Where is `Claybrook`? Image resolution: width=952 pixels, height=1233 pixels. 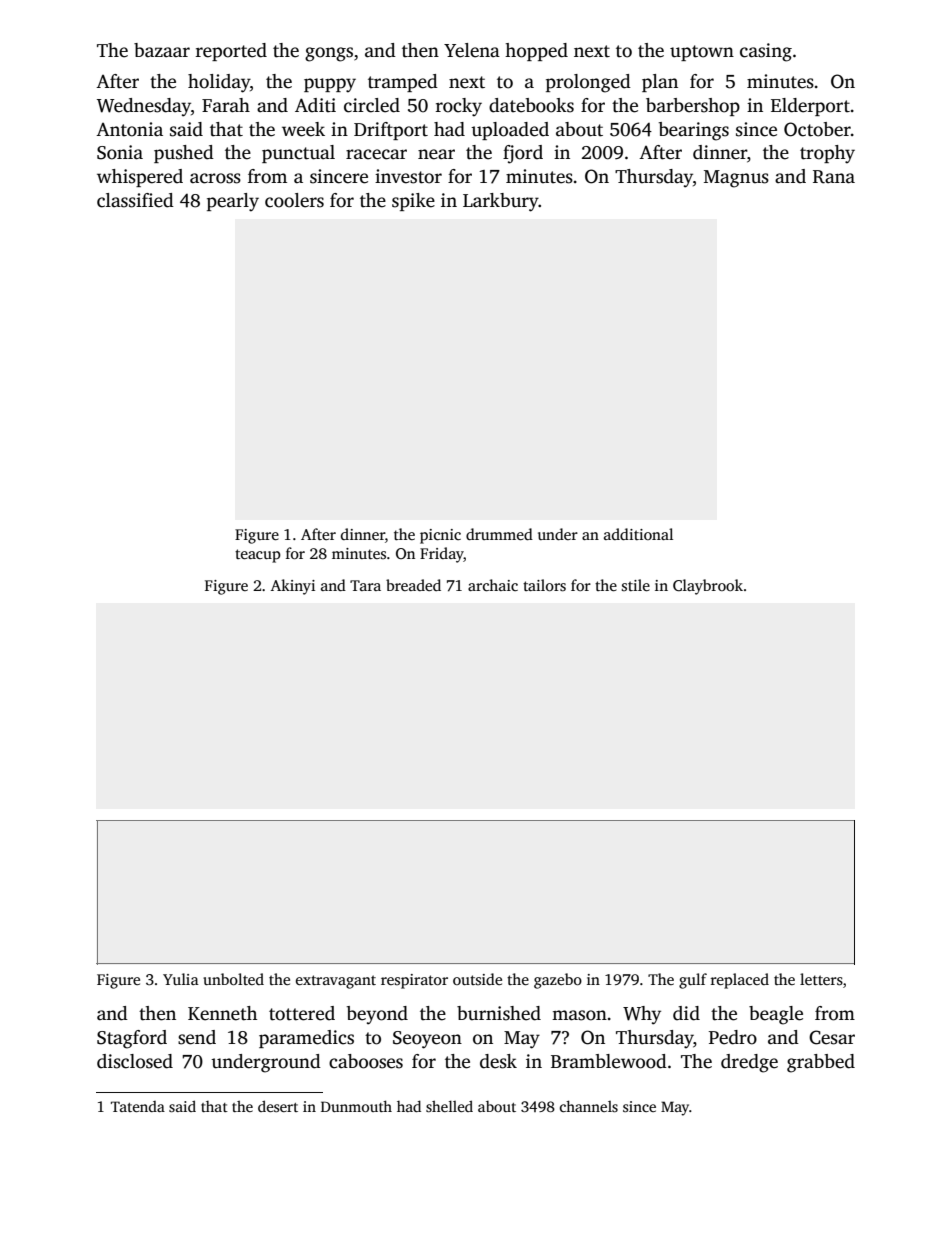 Claybrook is located at coordinates (708, 587).
